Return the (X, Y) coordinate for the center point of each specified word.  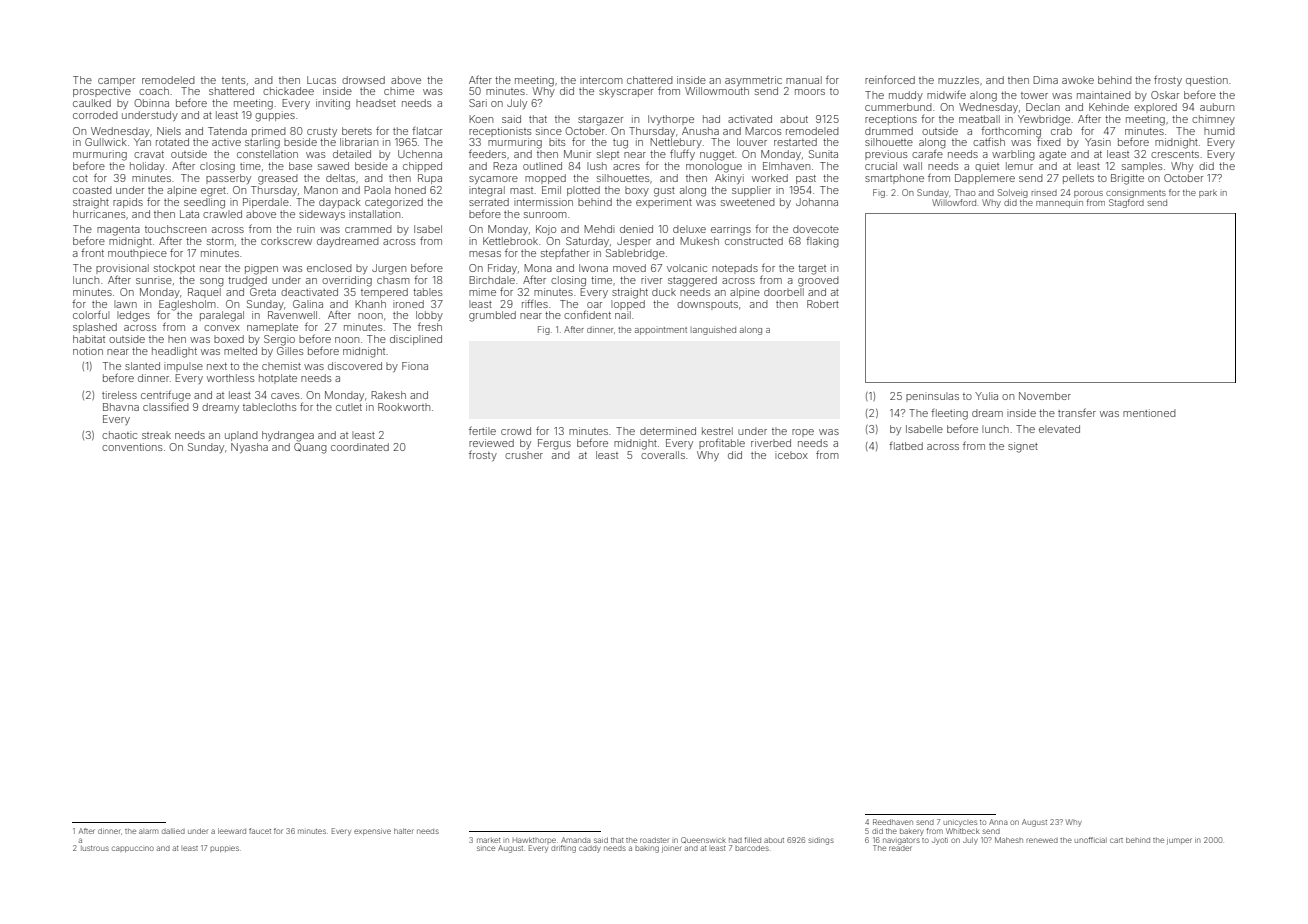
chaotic (119, 435)
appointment (661, 331)
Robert (823, 304)
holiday (147, 167)
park (1208, 193)
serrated (489, 202)
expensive (372, 832)
